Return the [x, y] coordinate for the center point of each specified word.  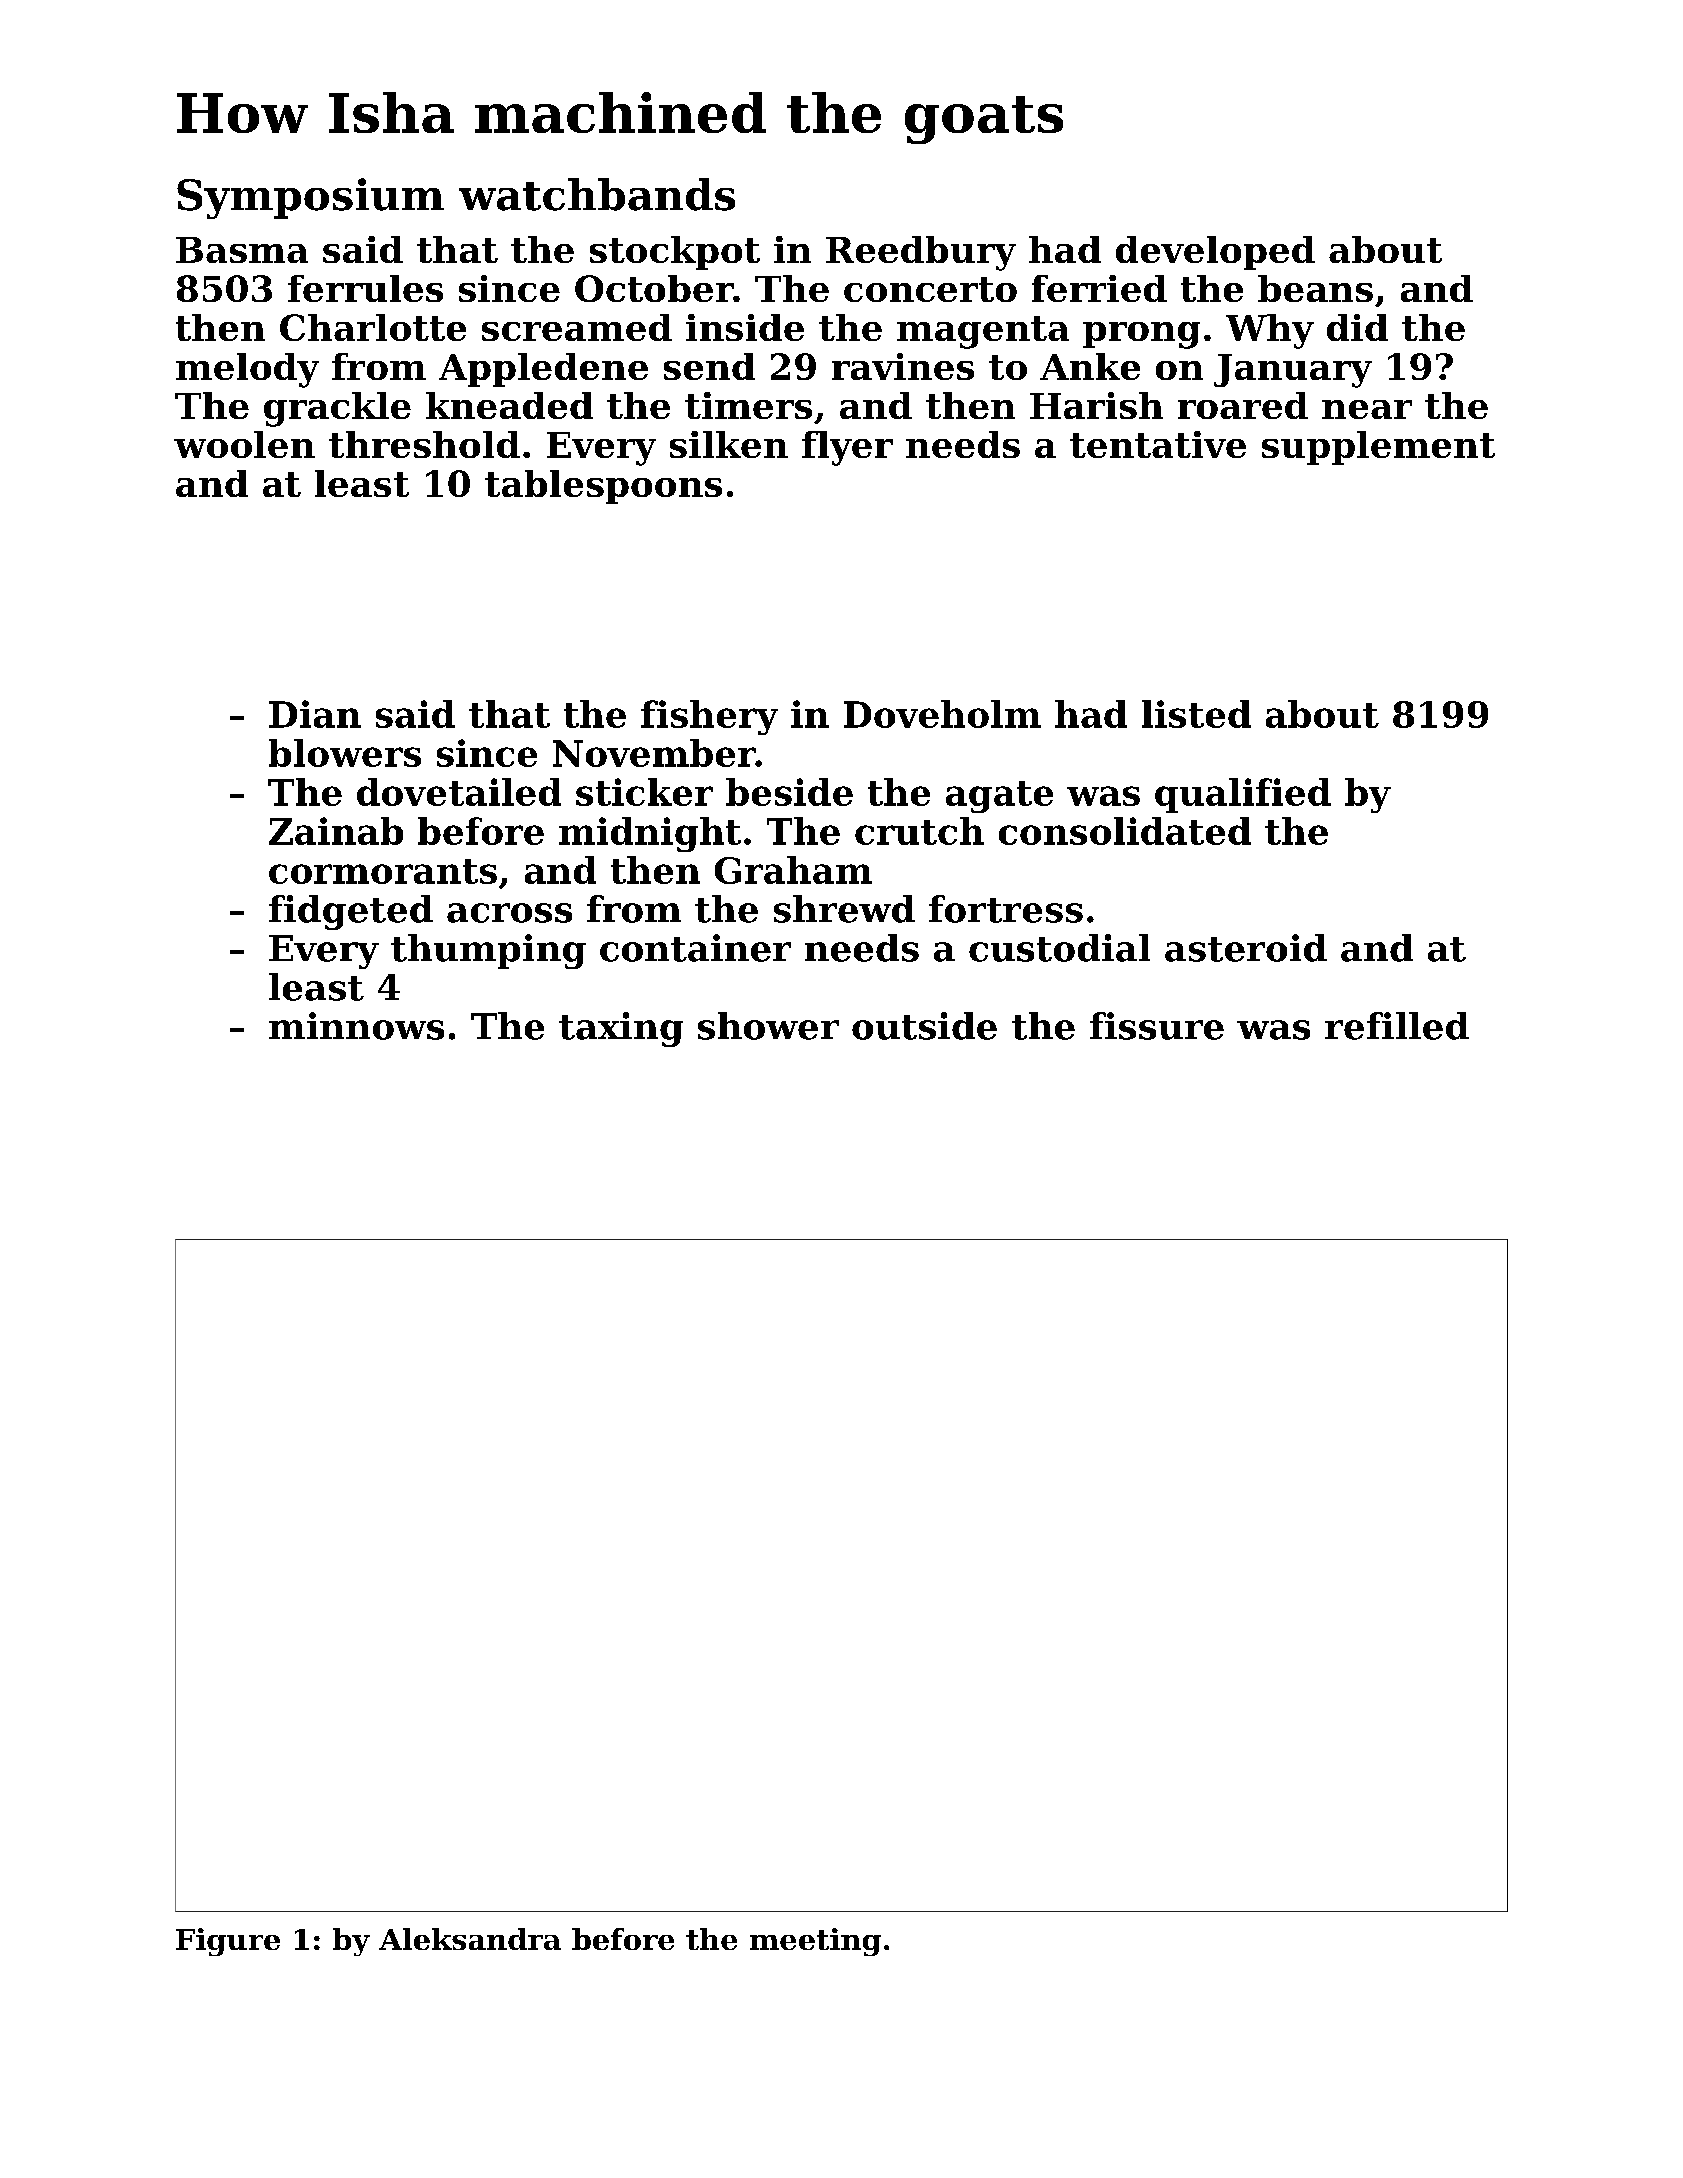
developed [1215, 253]
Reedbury [921, 253]
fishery [709, 717]
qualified [1243, 795]
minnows [356, 1026]
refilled [1397, 1026]
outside [924, 1026]
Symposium [310, 198]
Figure [228, 1942]
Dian [315, 714]
